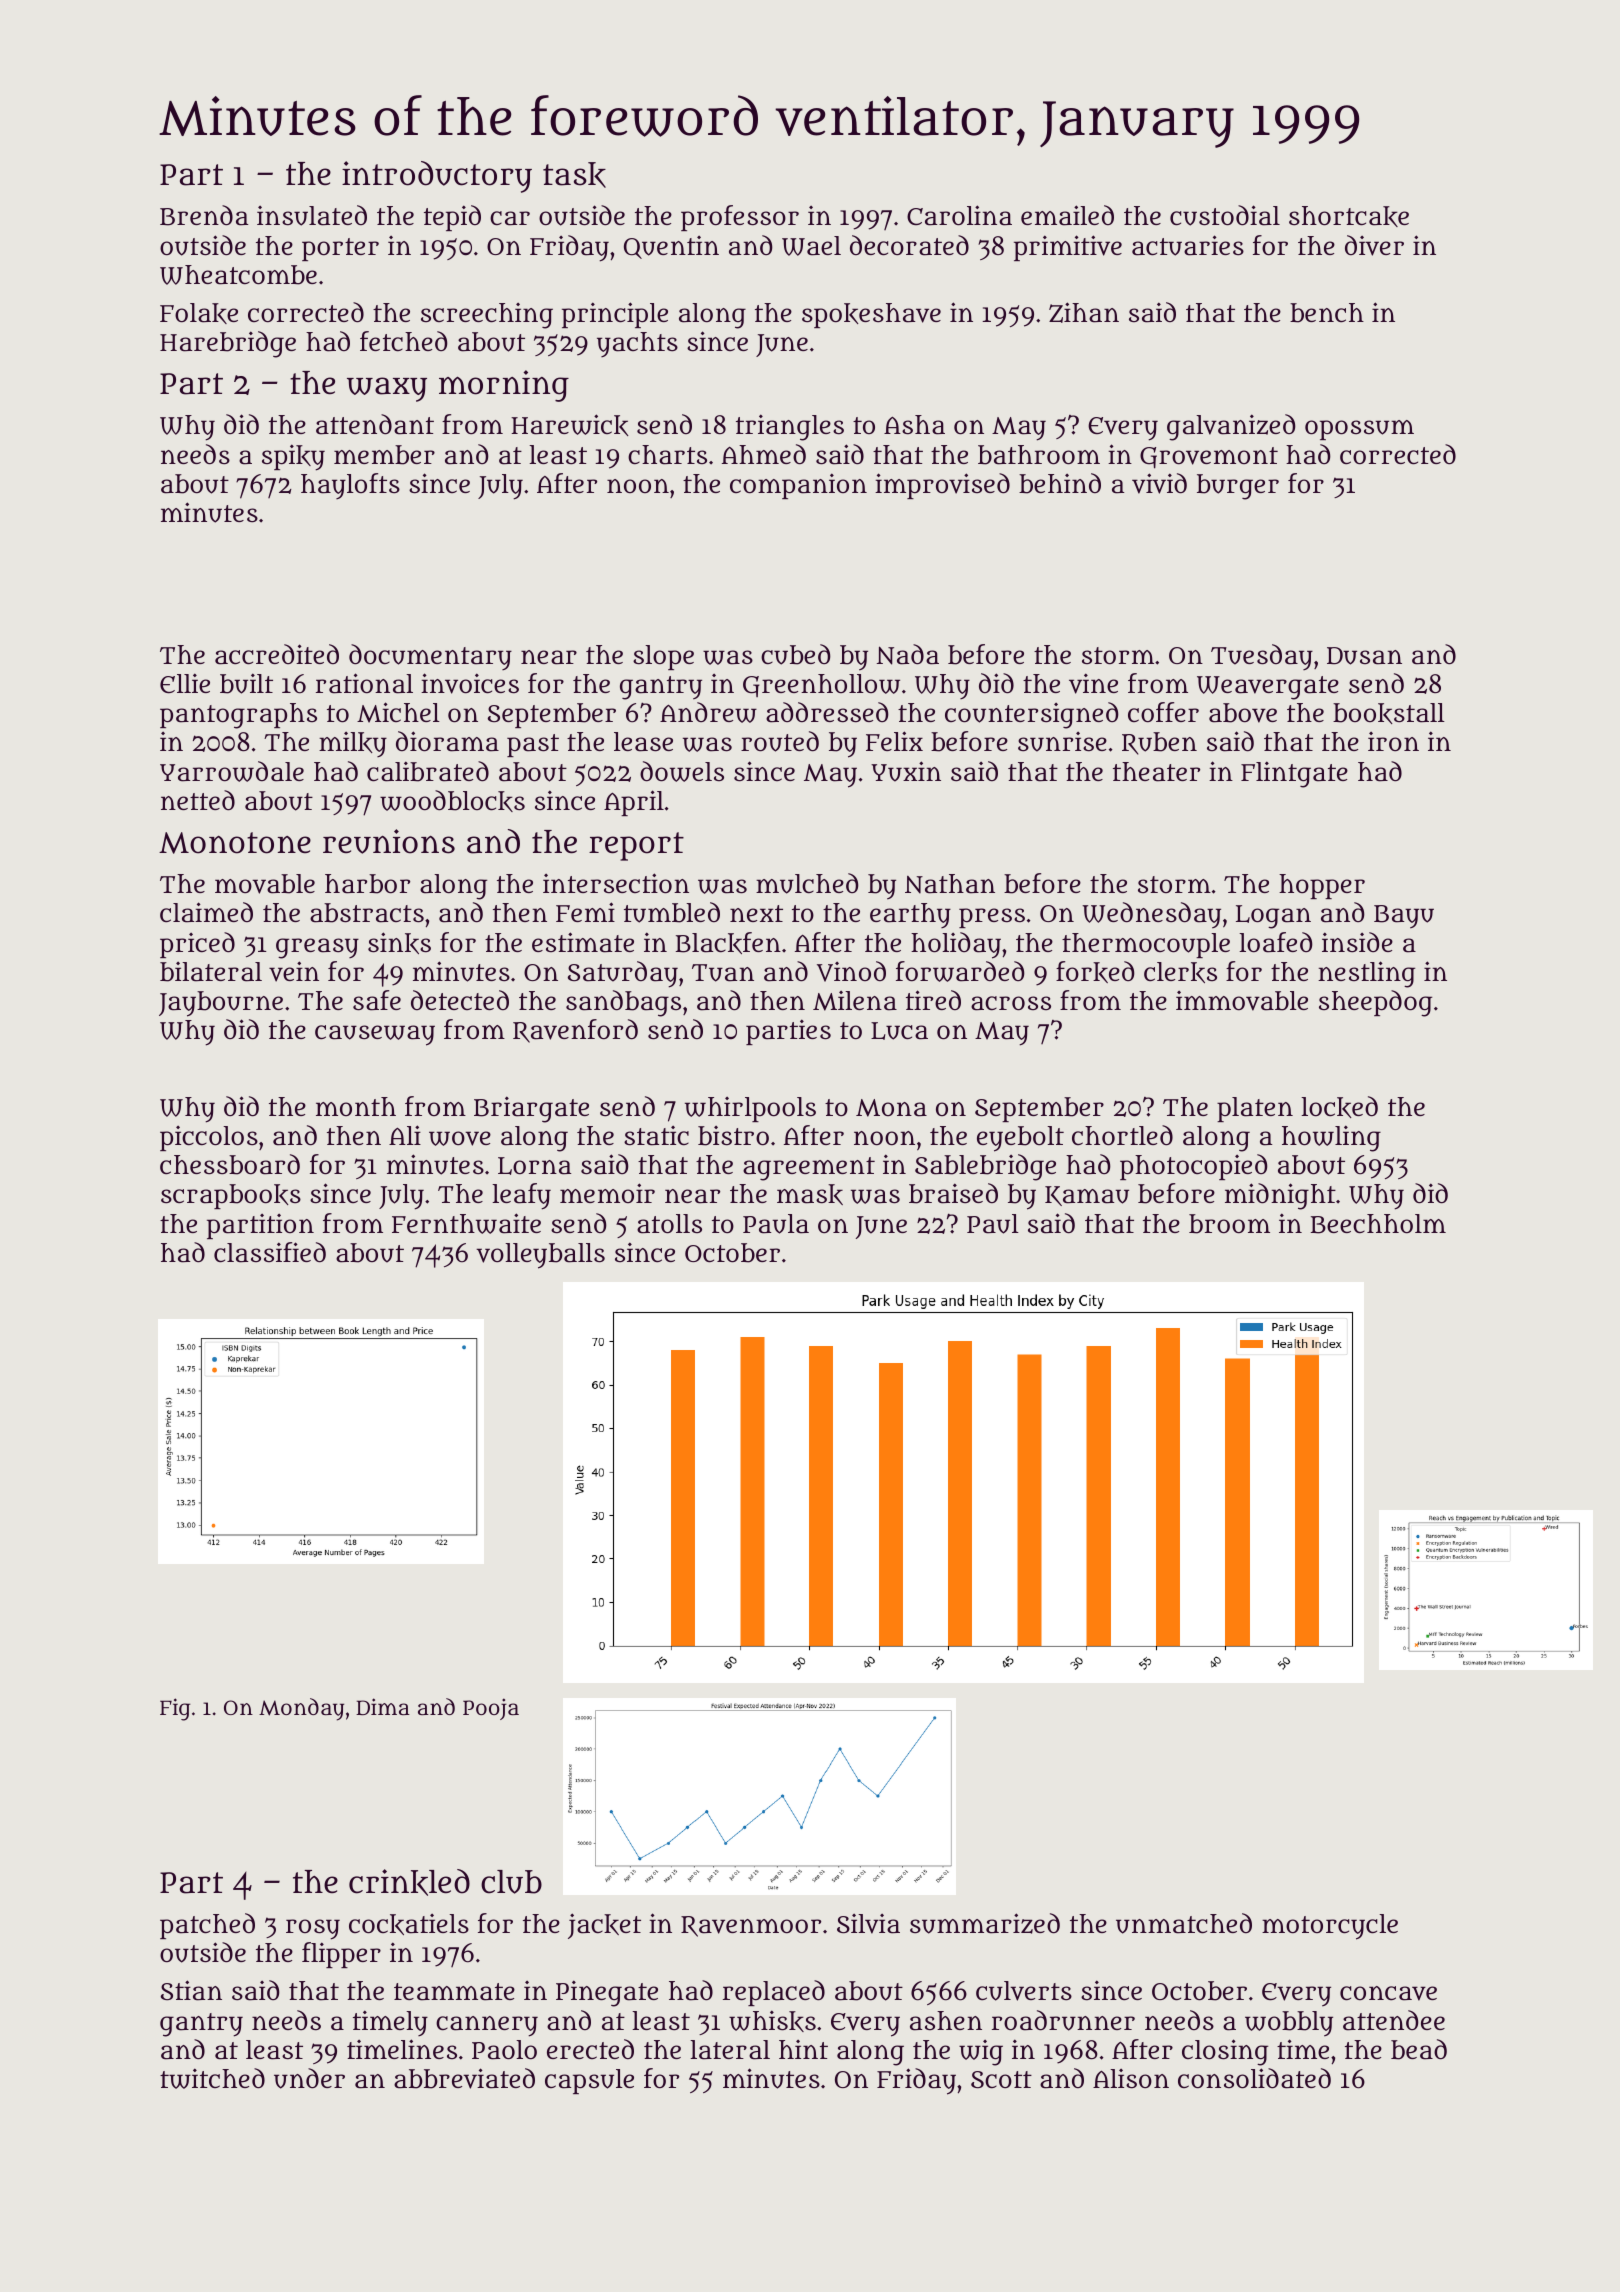  What do you see at coordinates (1067, 215) in the image?
I see `emailed` at bounding box center [1067, 215].
